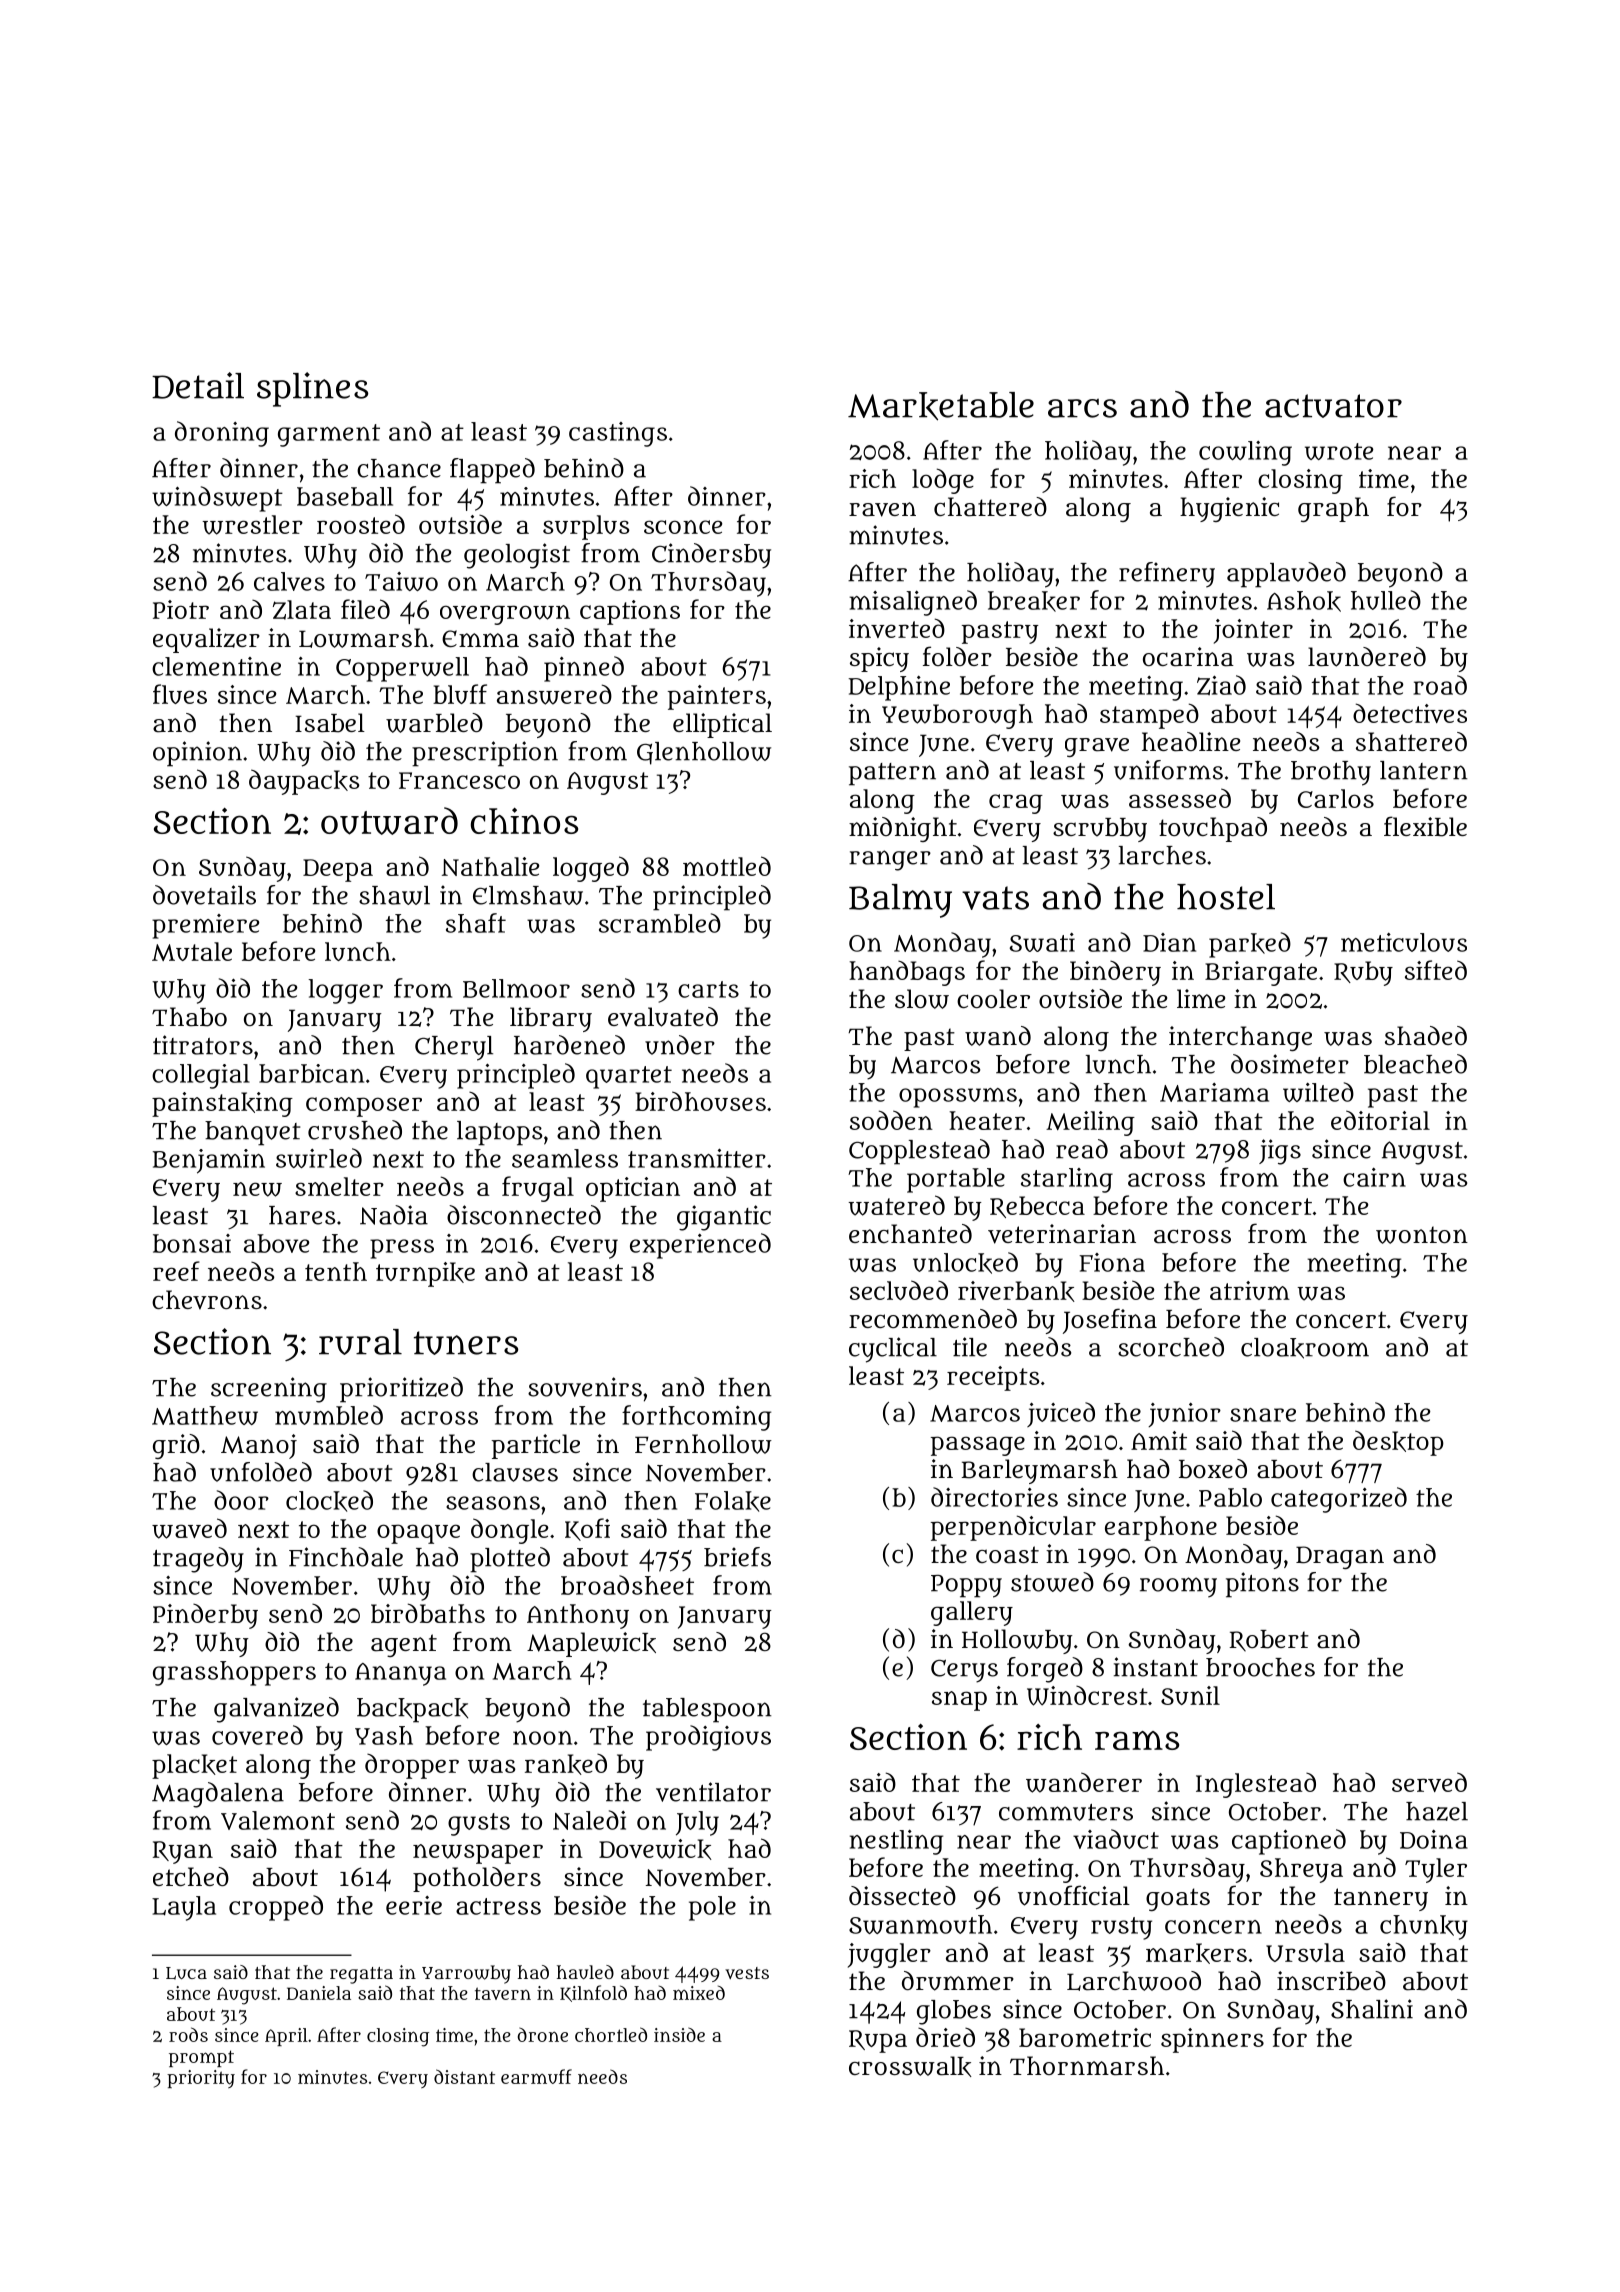  Describe the element at coordinates (1169, 942) in the image. I see `Dian` at that location.
